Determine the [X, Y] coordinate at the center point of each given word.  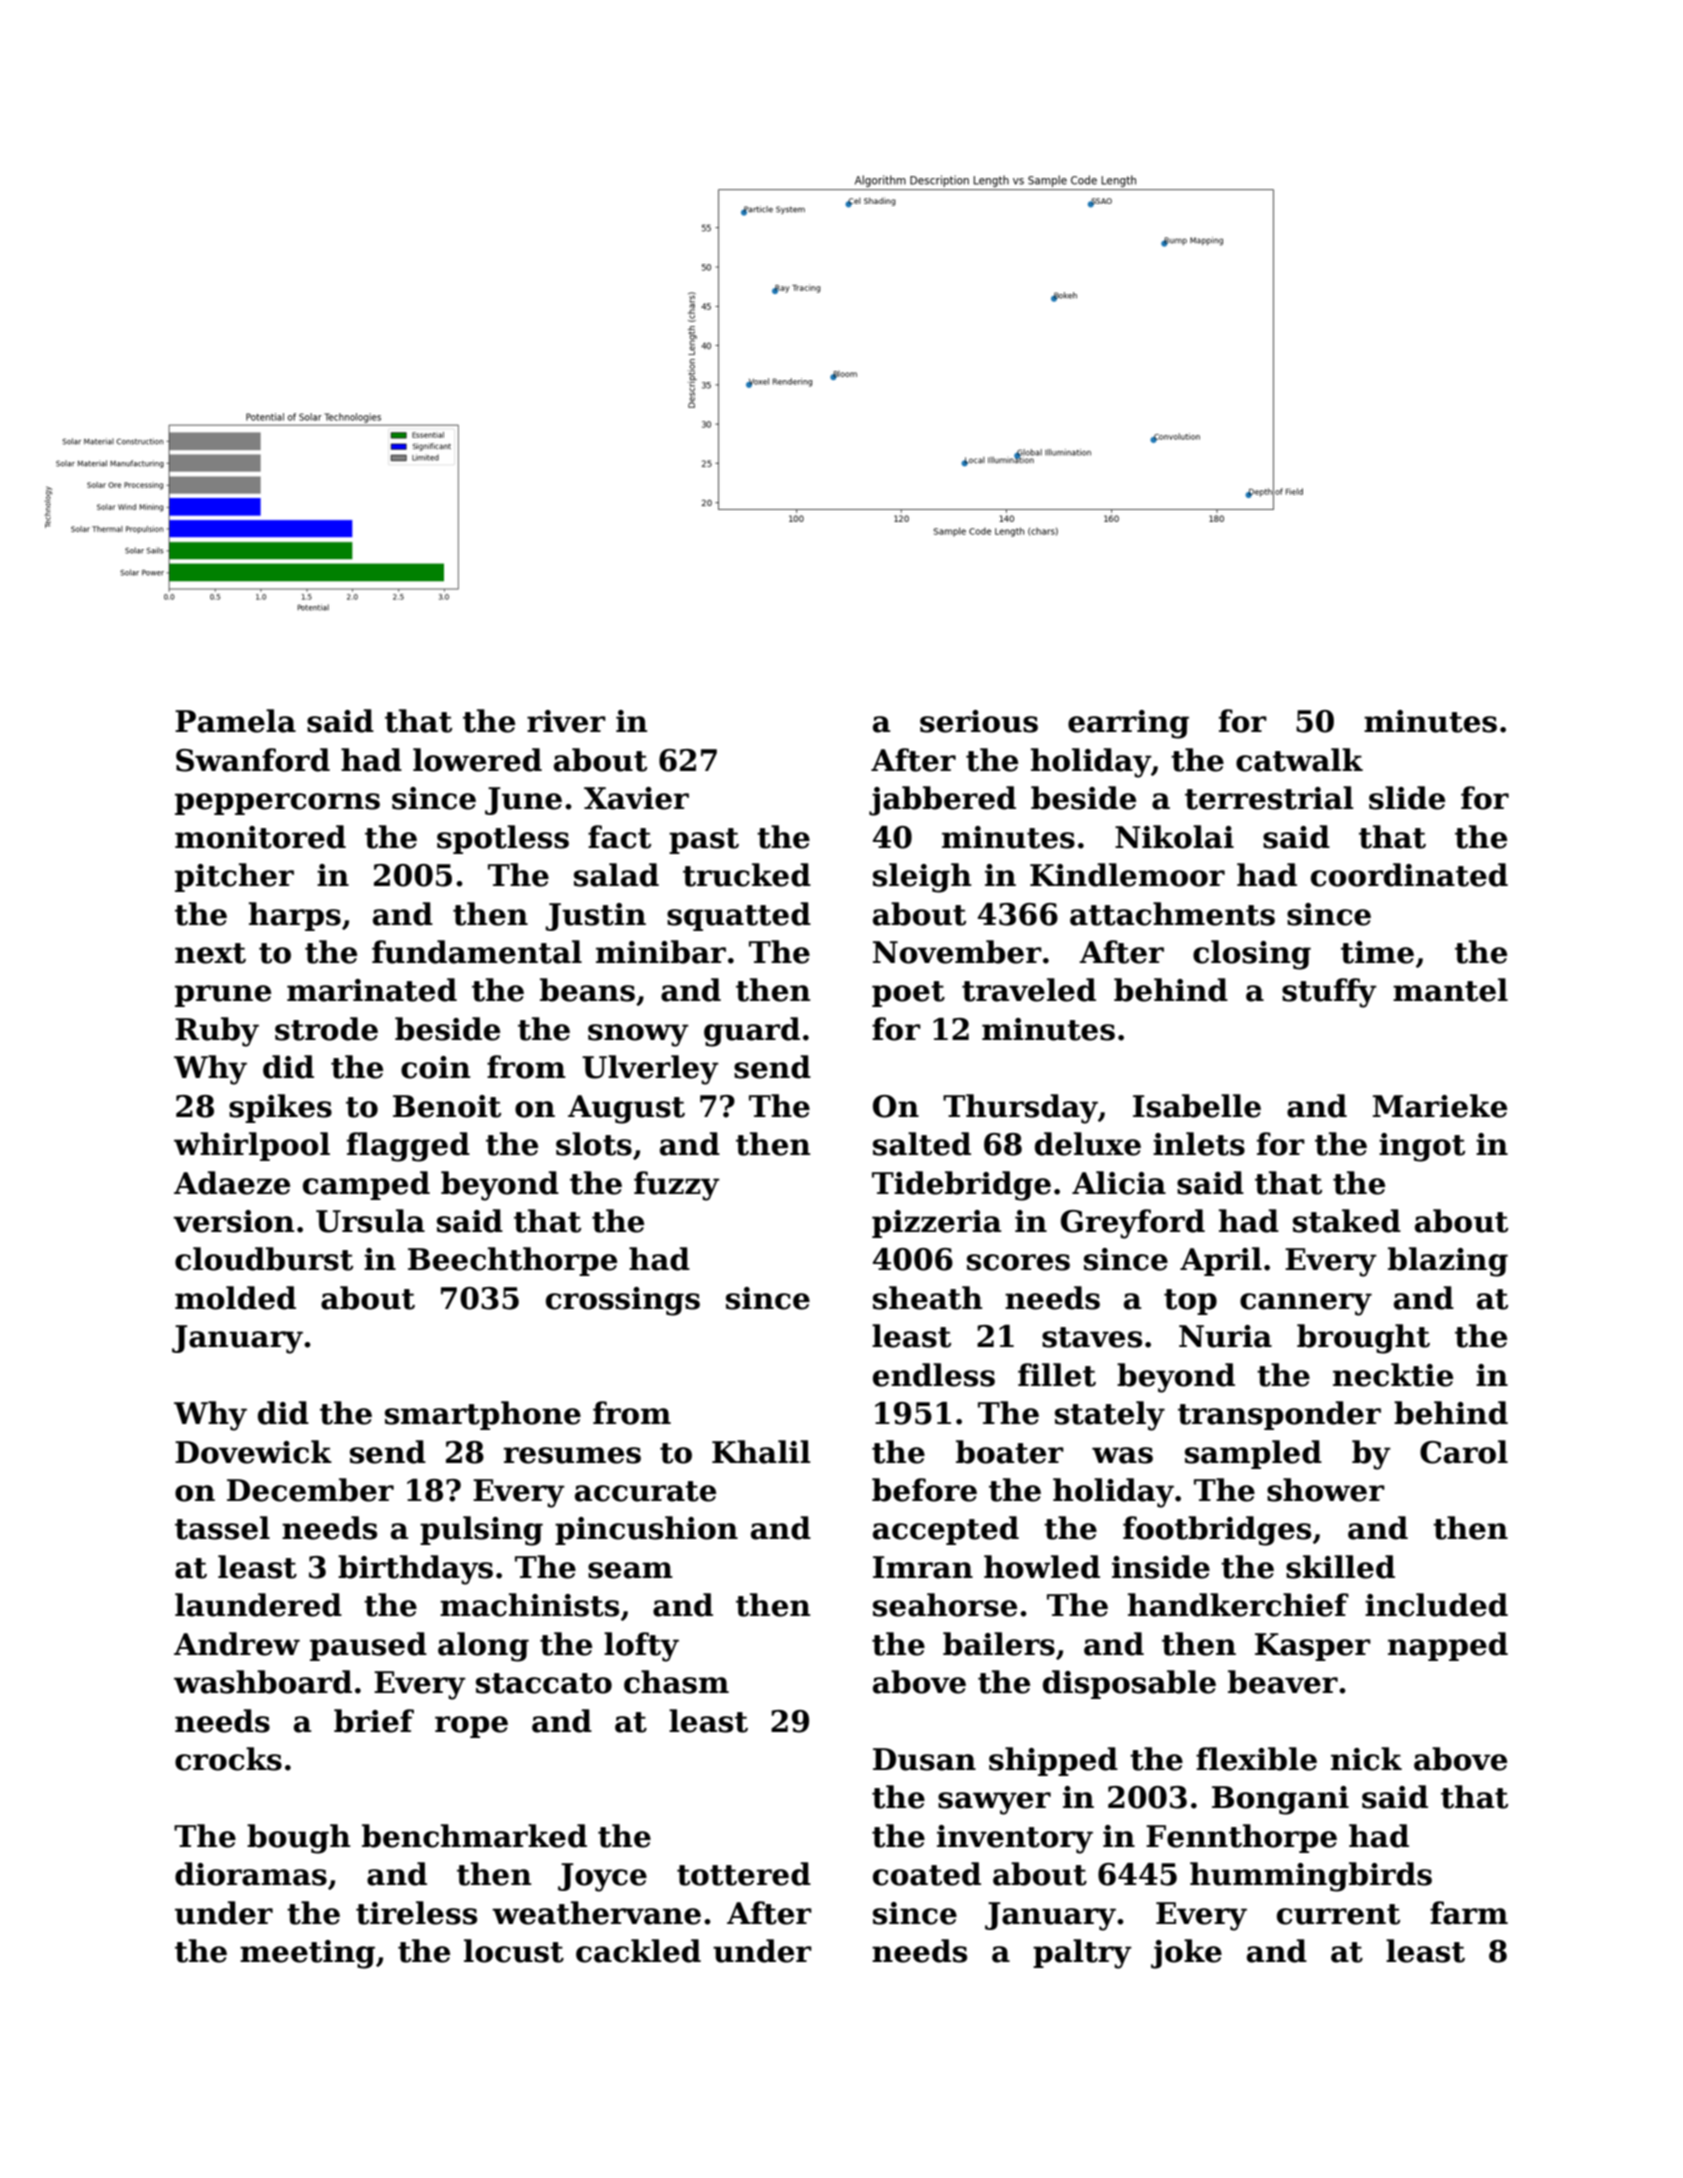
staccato [544, 1683]
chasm [676, 1682]
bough [298, 1839]
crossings [623, 1301]
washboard [263, 1682]
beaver [1283, 1682]
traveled [1029, 990]
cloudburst [264, 1259]
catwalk [1299, 760]
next [210, 953]
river [566, 721]
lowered [477, 760]
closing [1252, 955]
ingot [1422, 1147]
